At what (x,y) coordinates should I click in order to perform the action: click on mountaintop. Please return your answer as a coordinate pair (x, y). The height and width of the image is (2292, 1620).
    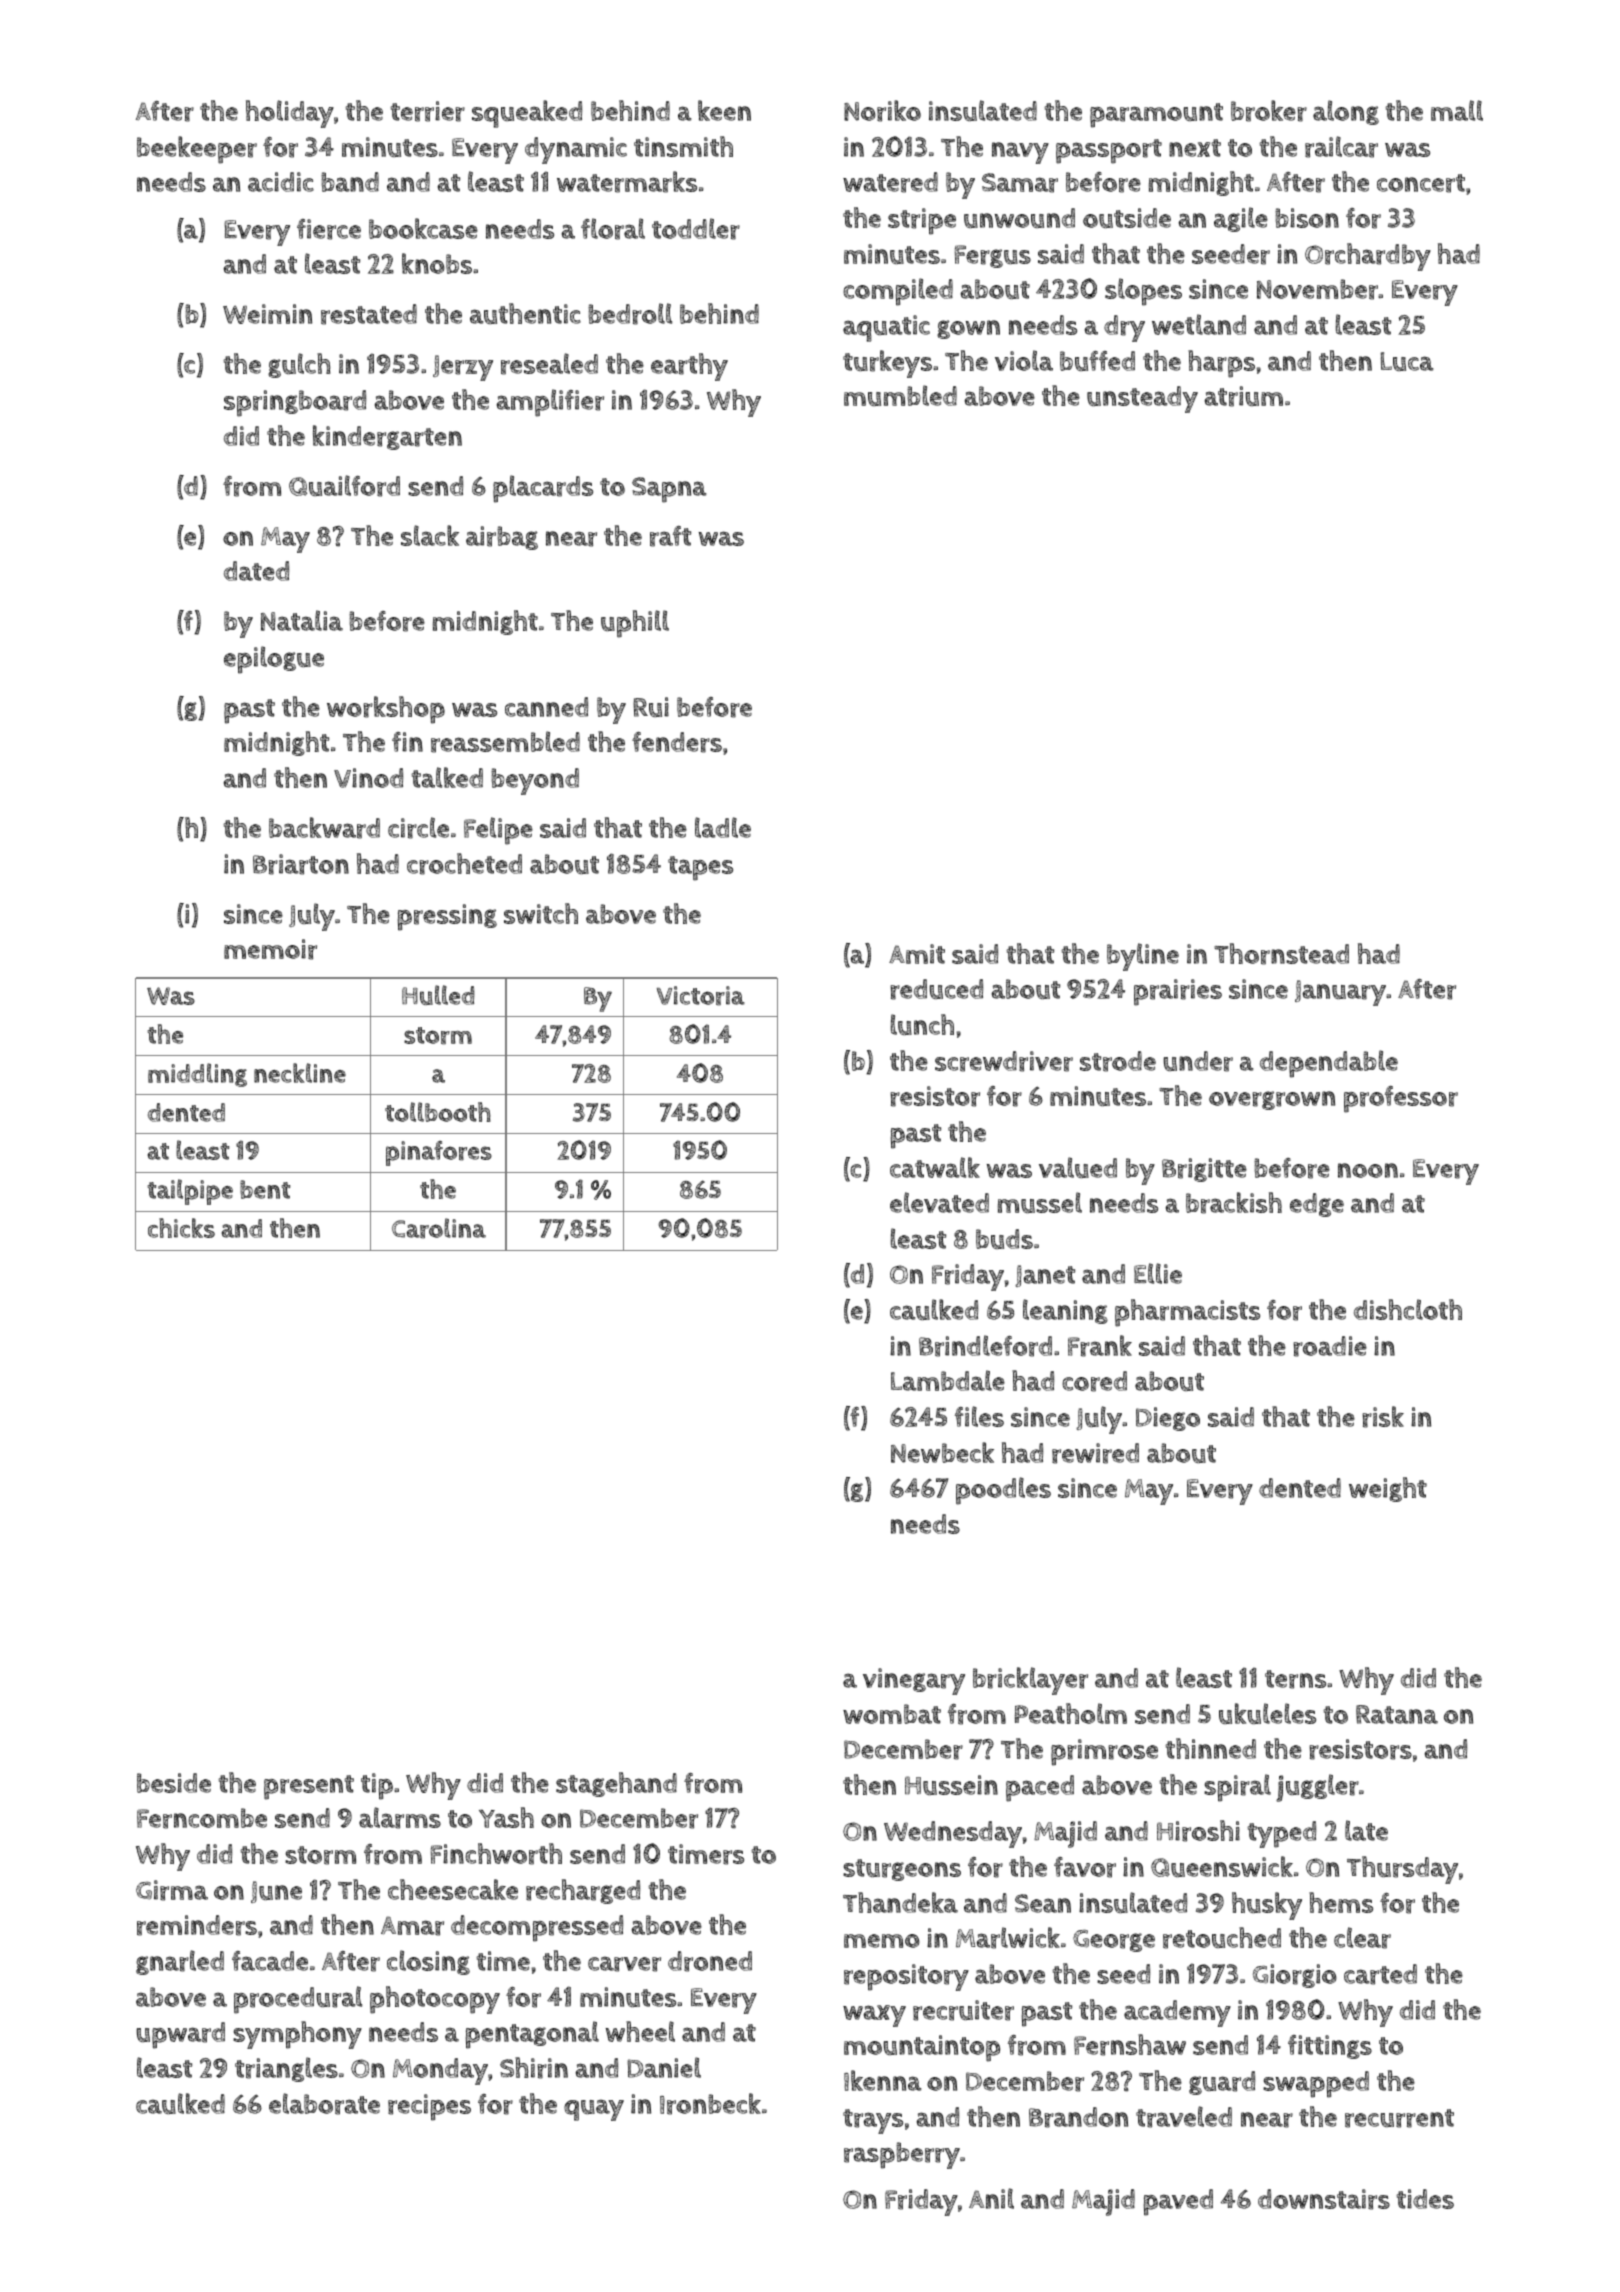
    Looking at the image, I should click on (922, 2048).
